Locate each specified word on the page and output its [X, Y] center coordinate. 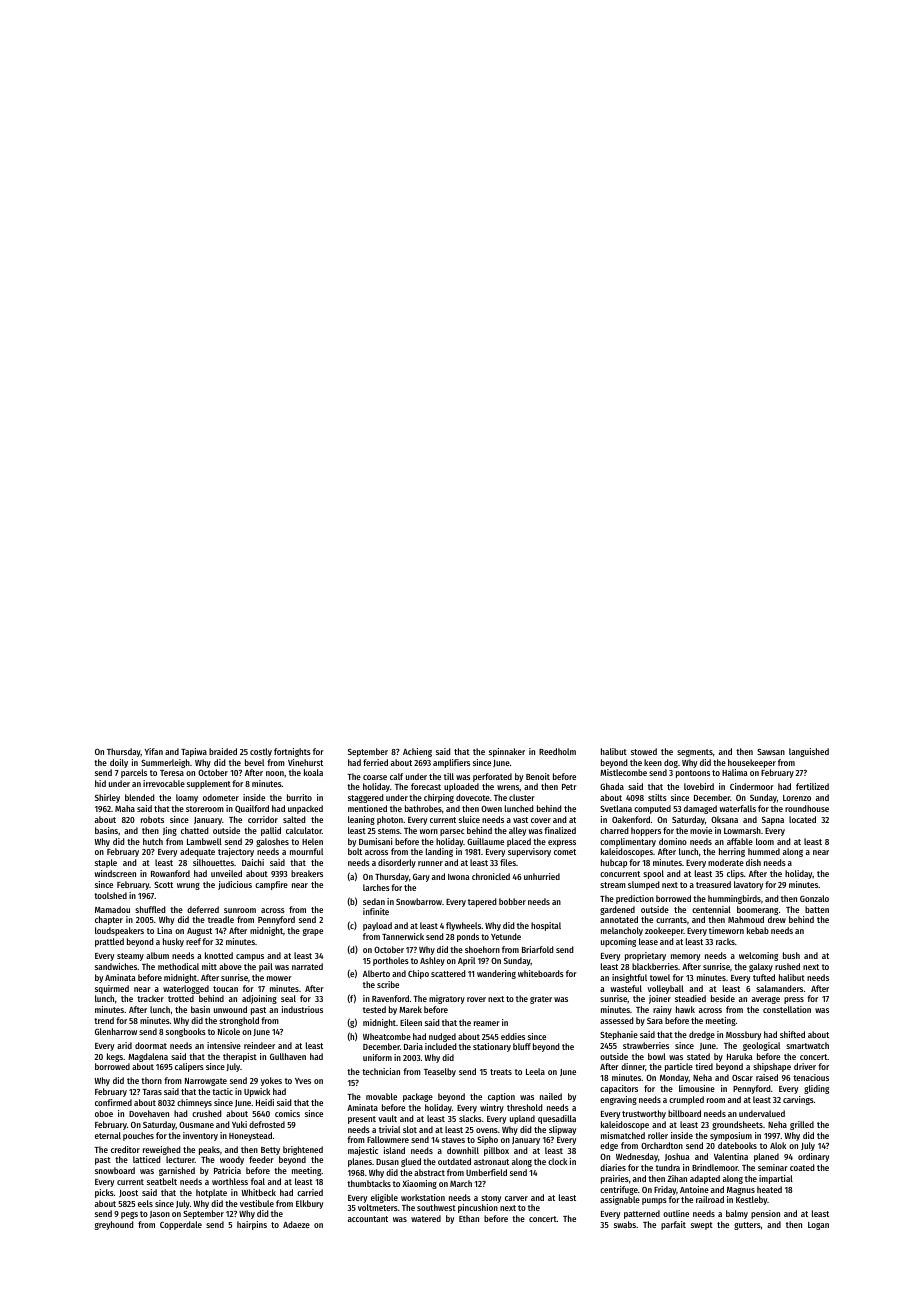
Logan [818, 1226]
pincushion [478, 1208]
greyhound [114, 1225]
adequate [197, 852]
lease [648, 941]
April [466, 961]
